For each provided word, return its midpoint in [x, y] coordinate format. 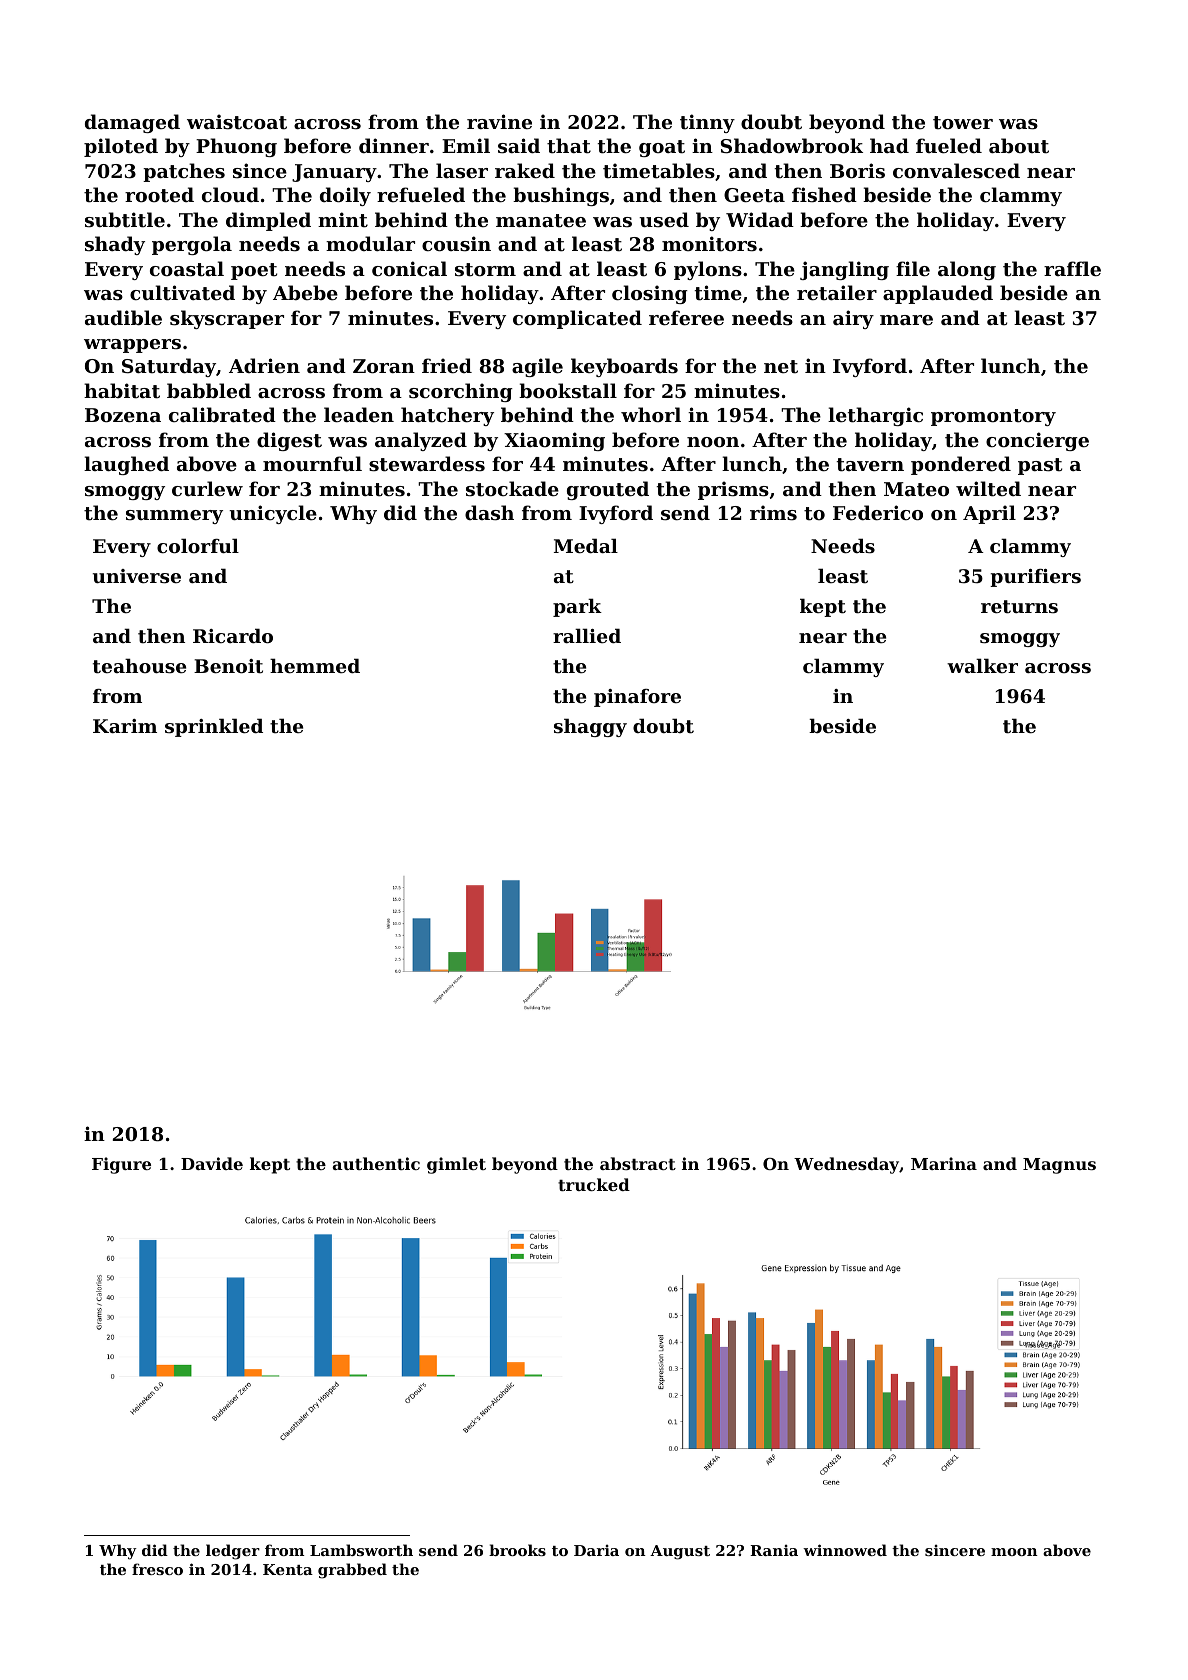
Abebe [305, 292]
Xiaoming [554, 441]
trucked [594, 1184]
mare [906, 320]
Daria [596, 1550]
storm [485, 269]
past [1040, 466]
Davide [212, 1163]
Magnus [1059, 1166]
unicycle [273, 514]
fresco [157, 1569]
